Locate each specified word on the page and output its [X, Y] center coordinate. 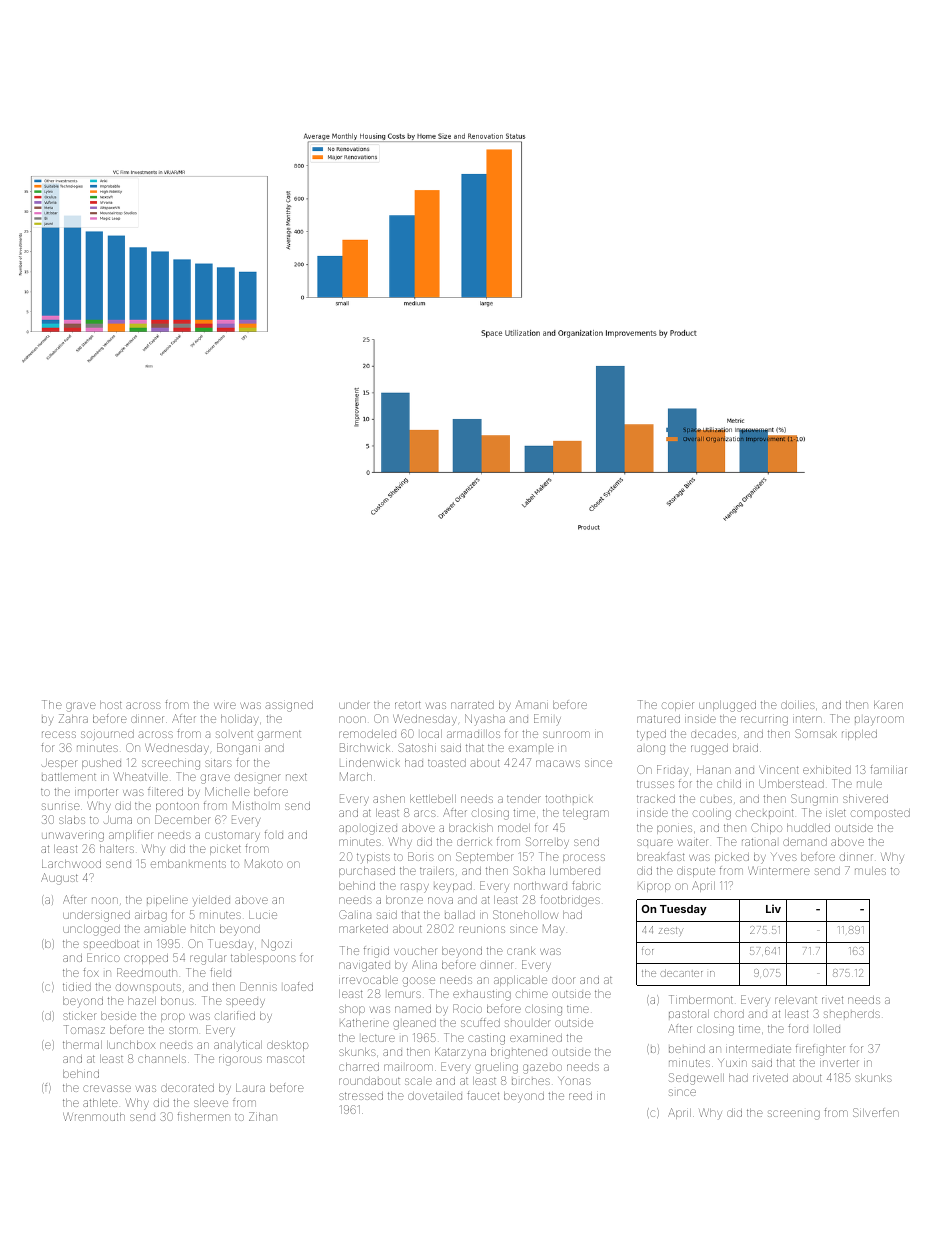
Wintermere [778, 870]
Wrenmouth [94, 1116]
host [111, 705]
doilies [798, 705]
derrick [474, 842]
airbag [151, 916]
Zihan [263, 1116]
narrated [472, 705]
